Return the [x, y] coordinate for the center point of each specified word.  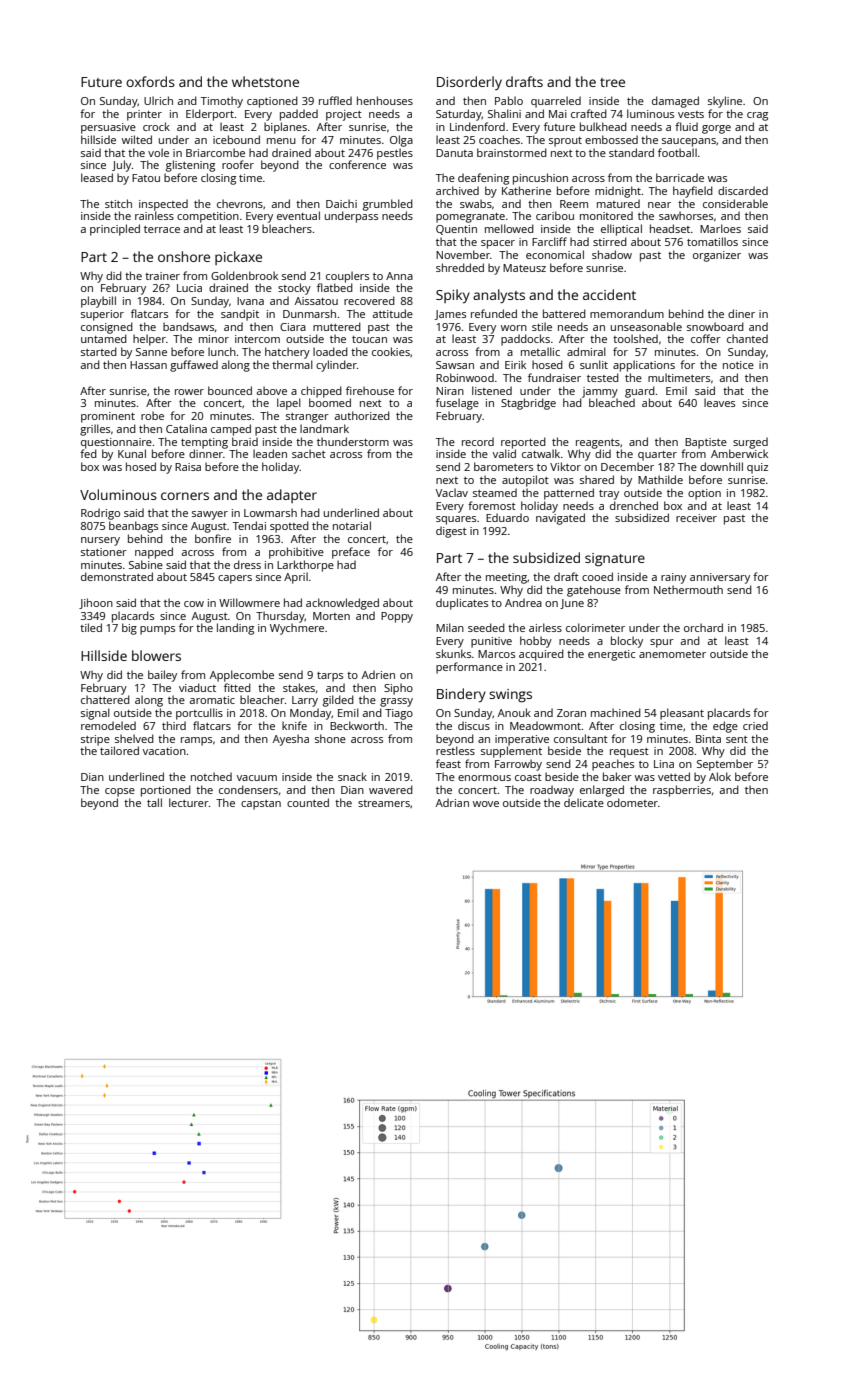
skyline [725, 102]
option [704, 494]
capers [235, 579]
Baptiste [706, 443]
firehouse [370, 390]
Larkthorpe [305, 566]
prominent [108, 417]
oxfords [150, 81]
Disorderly [469, 83]
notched [211, 776]
